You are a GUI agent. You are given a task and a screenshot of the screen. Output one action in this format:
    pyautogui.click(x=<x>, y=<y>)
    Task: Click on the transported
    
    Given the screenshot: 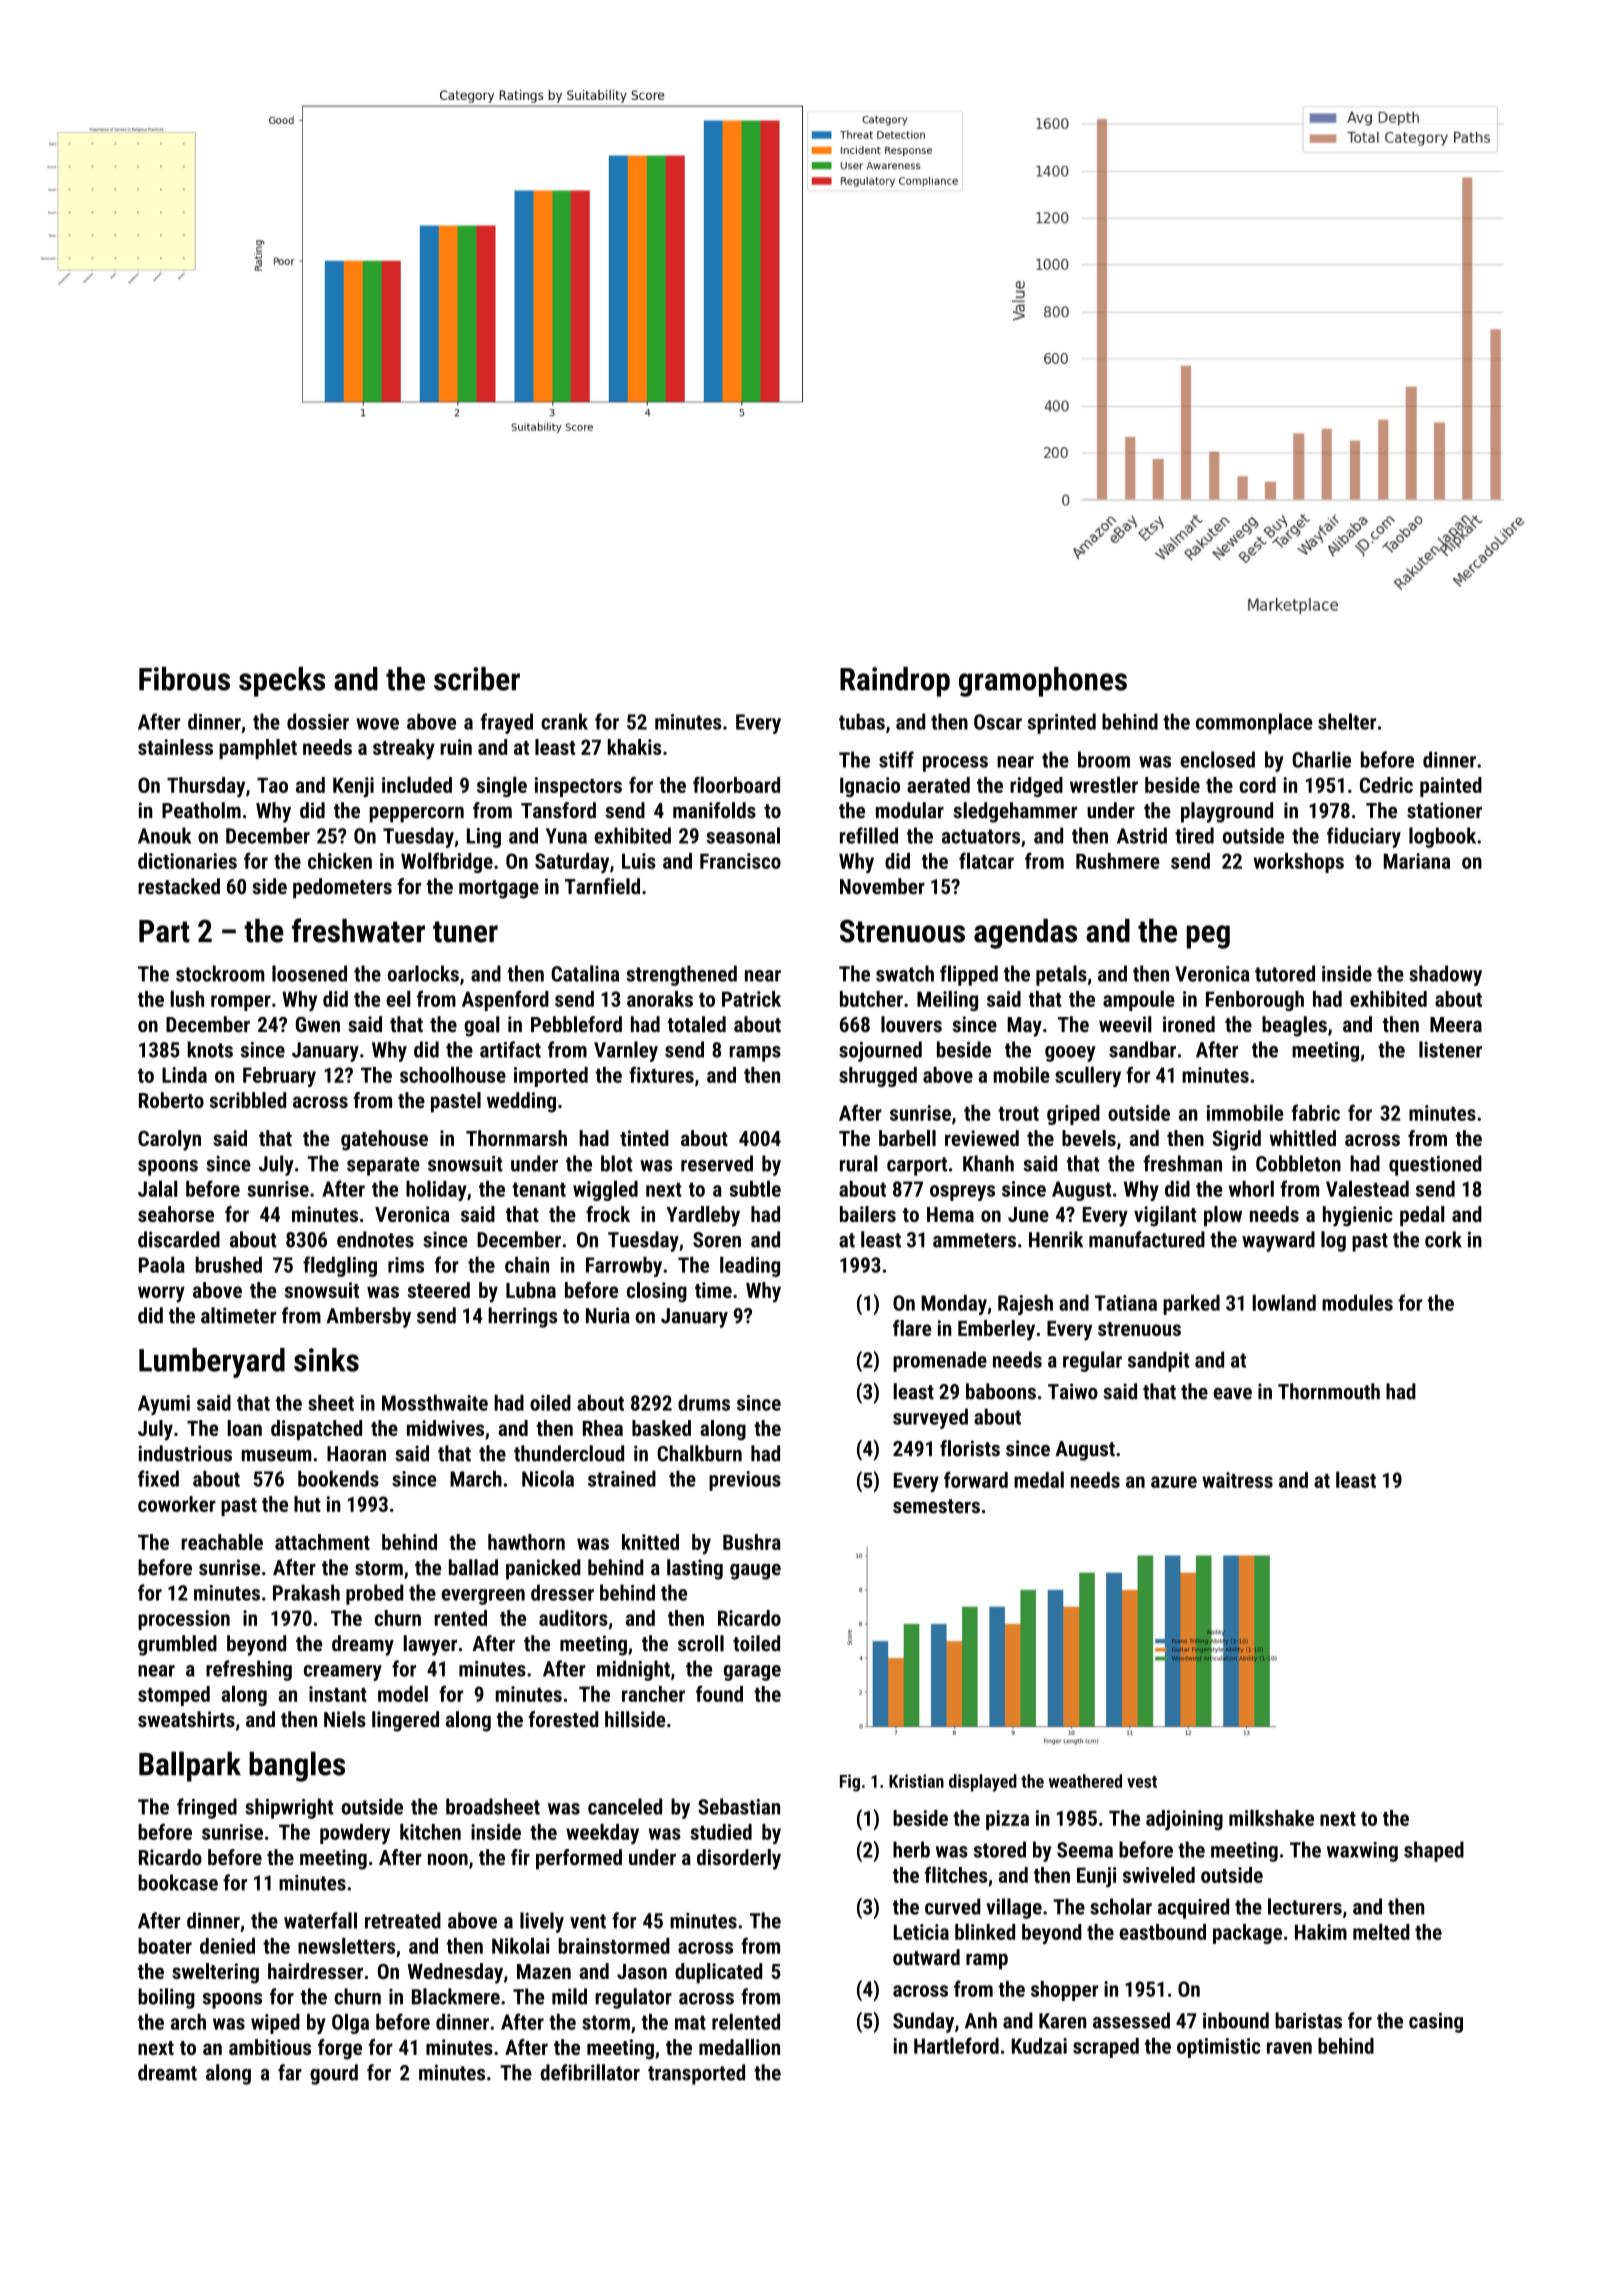 What is the action you would take?
    pyautogui.click(x=696, y=2074)
